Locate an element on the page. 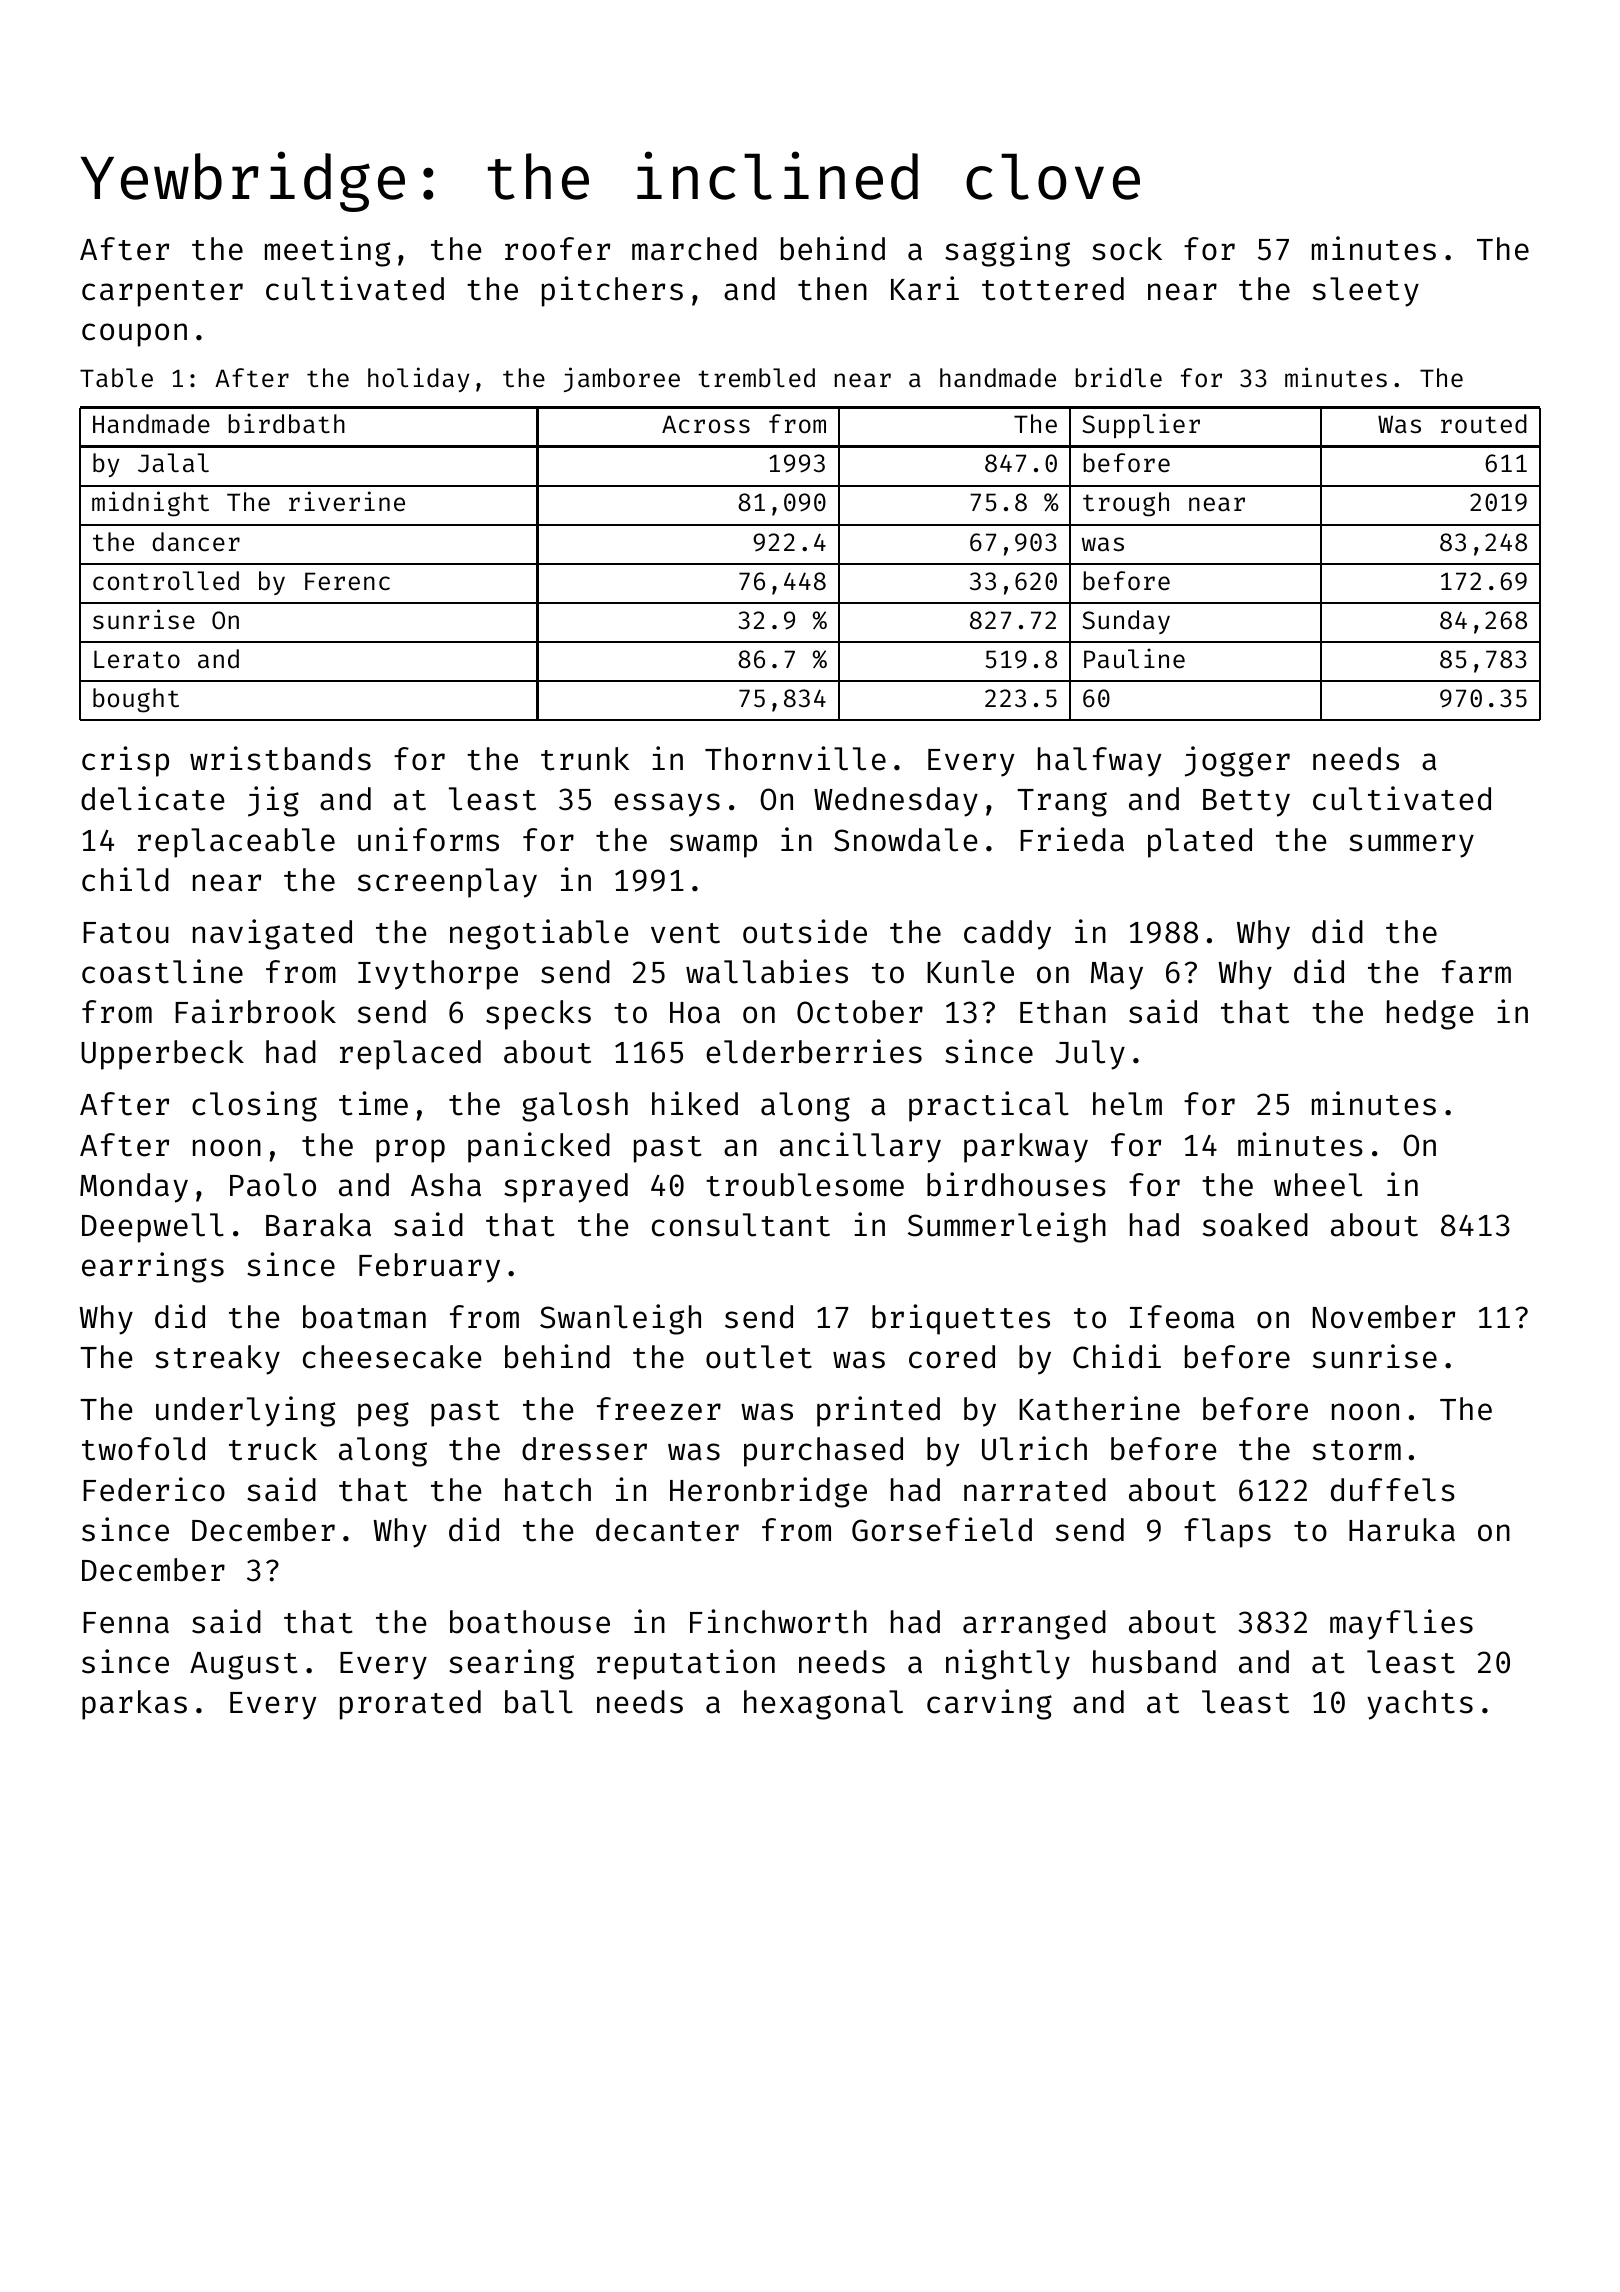 The image size is (1620, 2292). navigated is located at coordinates (272, 934).
